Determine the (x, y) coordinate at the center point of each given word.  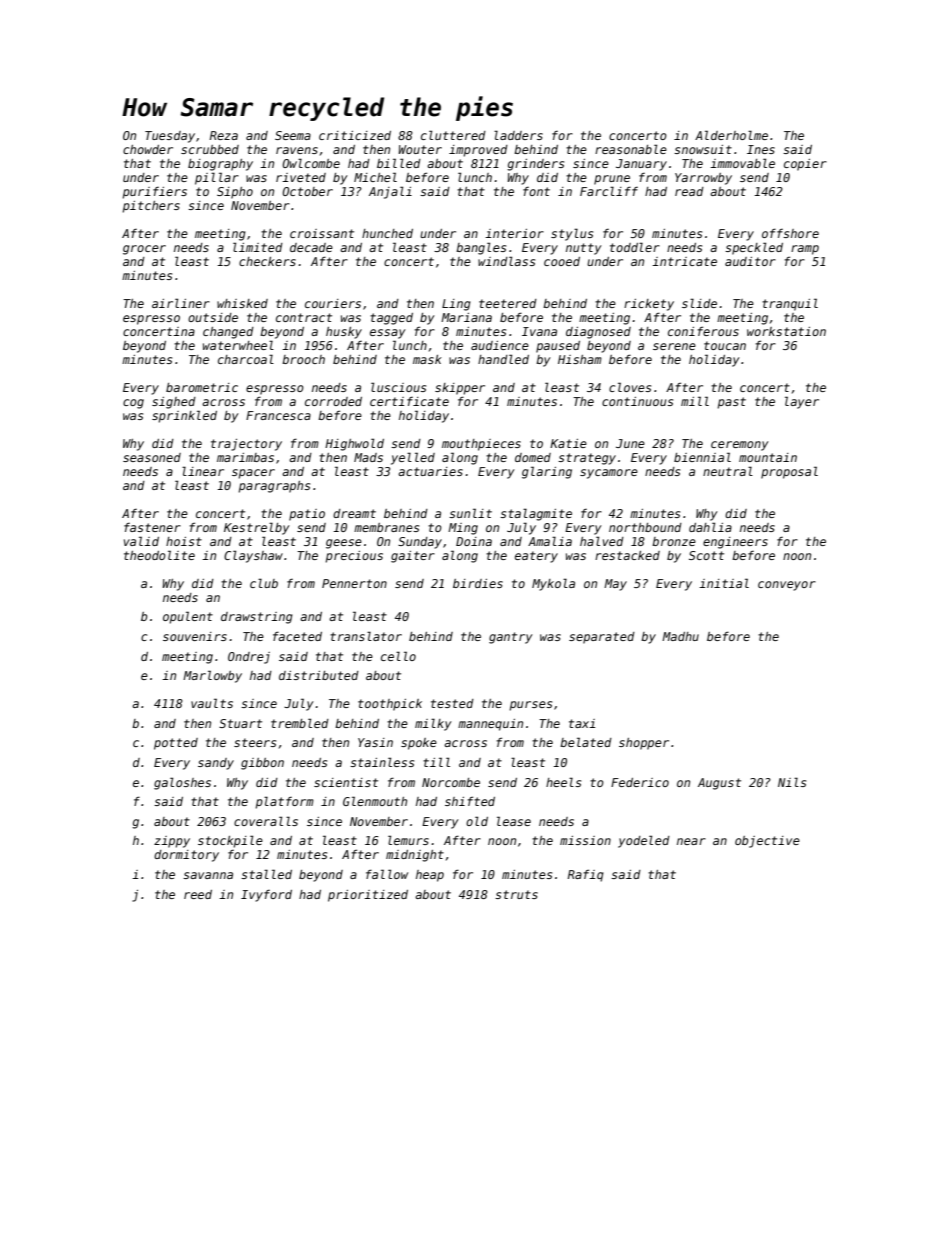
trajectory (246, 445)
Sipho (235, 193)
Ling (456, 305)
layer (802, 402)
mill (695, 401)
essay (388, 334)
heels (563, 782)
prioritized (368, 896)
